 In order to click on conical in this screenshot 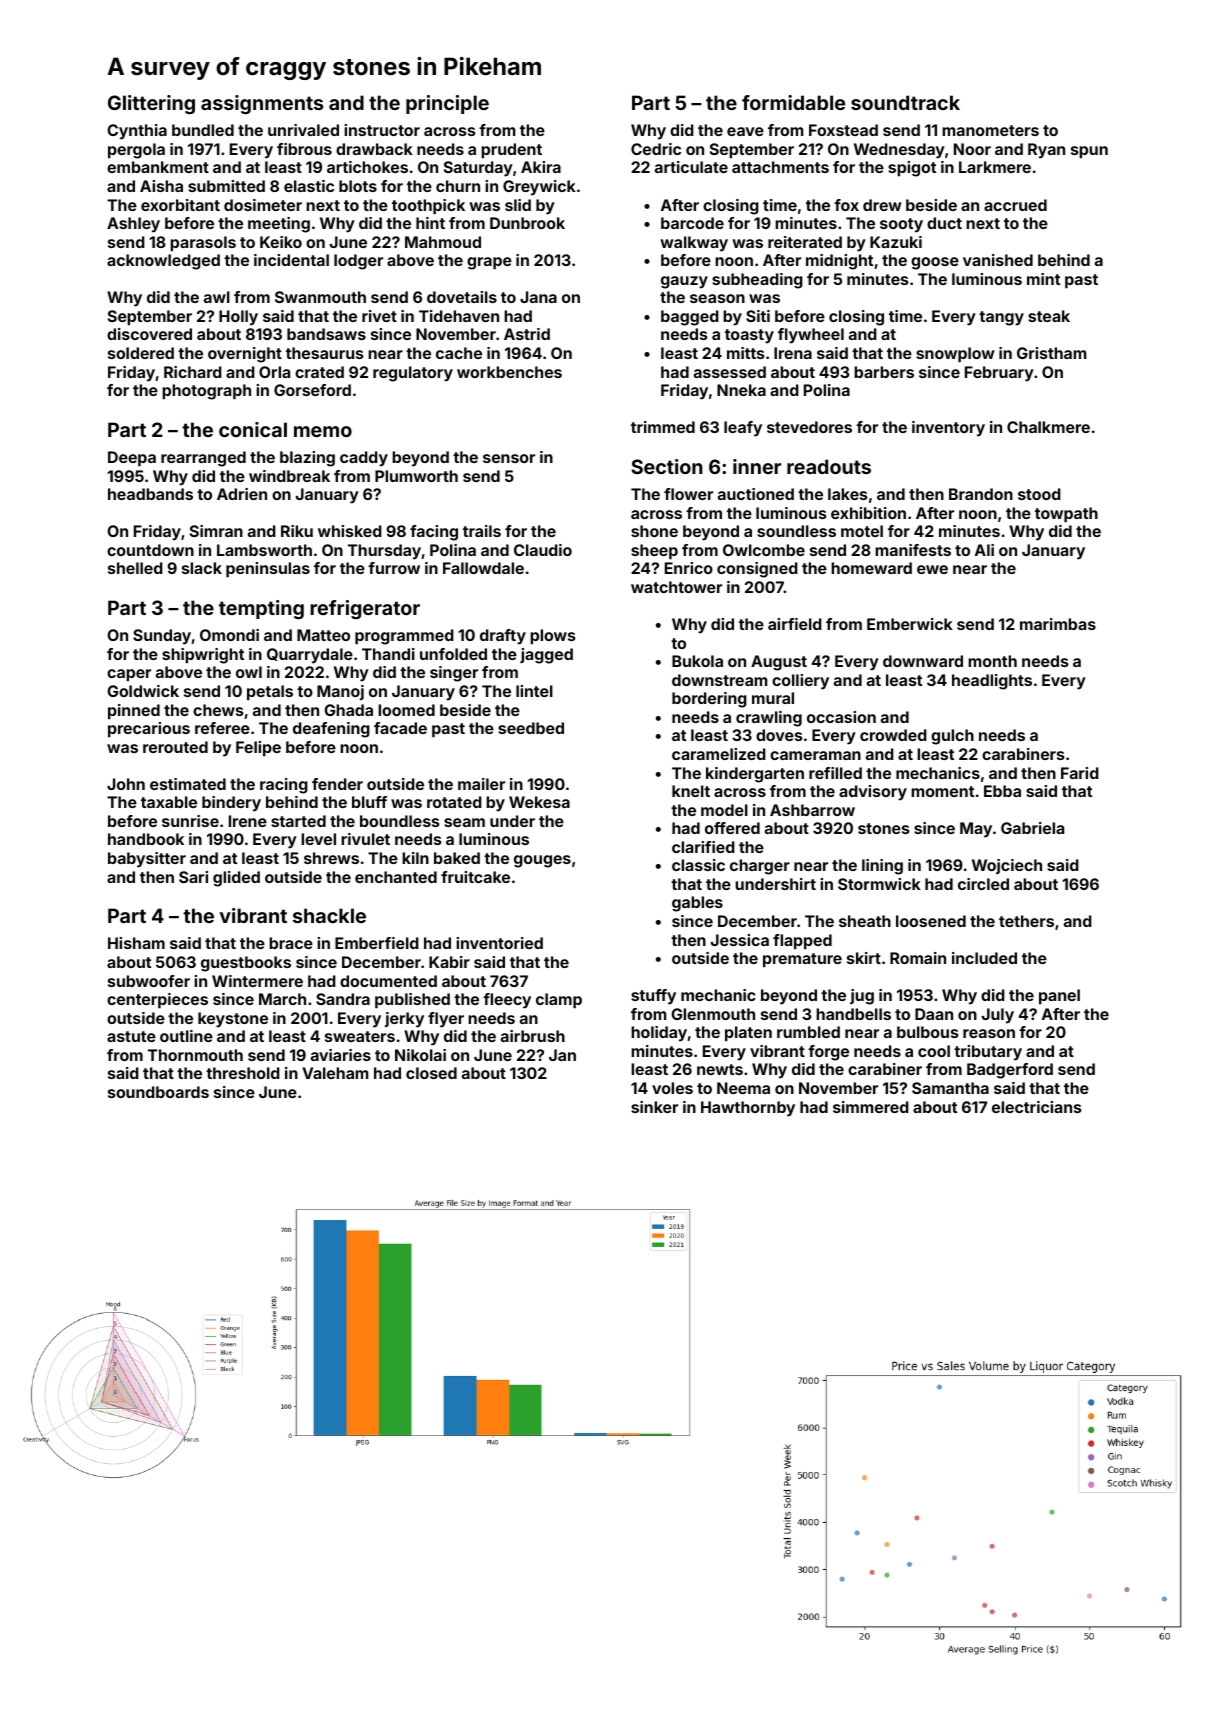, I will do `click(253, 429)`.
